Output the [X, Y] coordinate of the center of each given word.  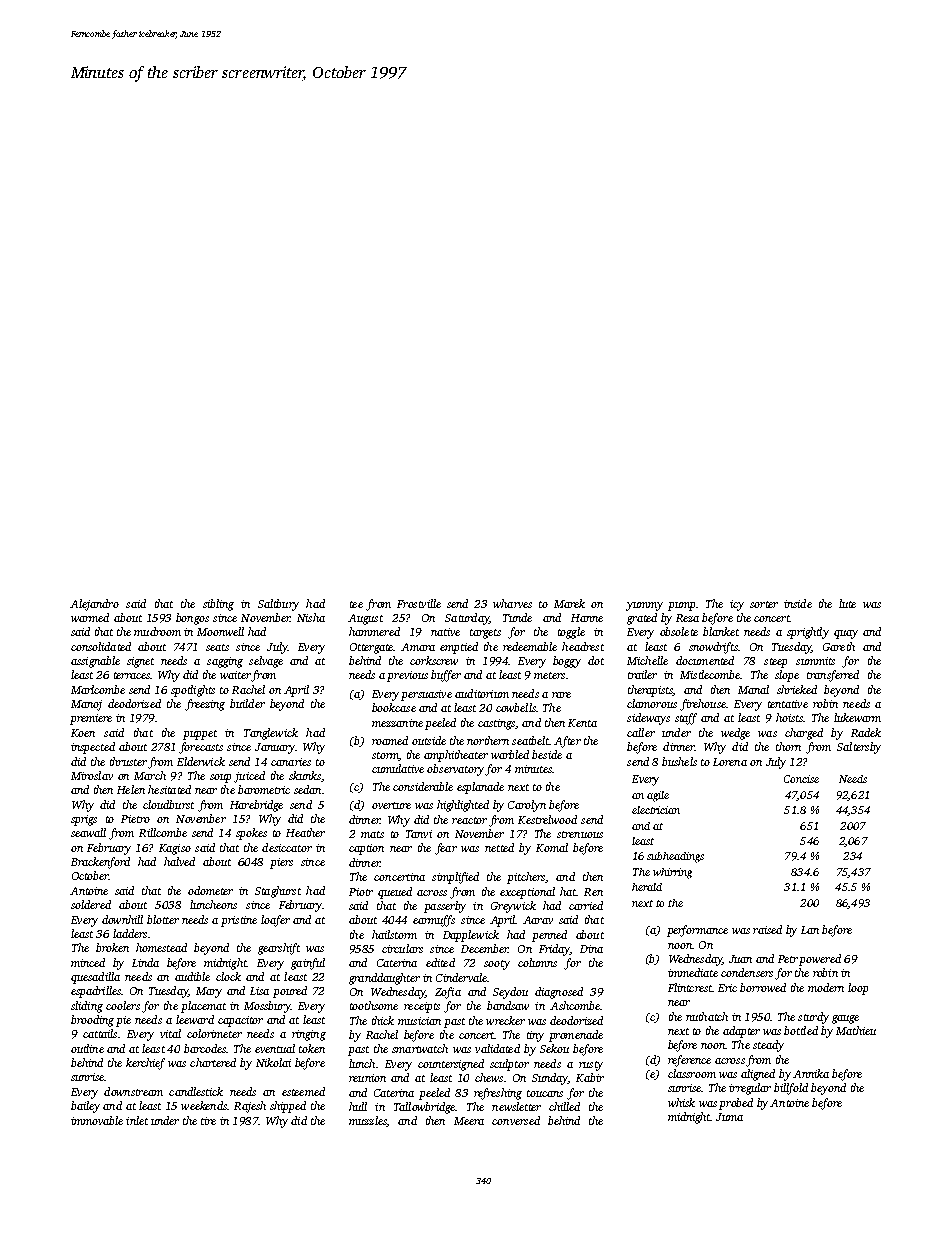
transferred [833, 676]
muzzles [368, 1121]
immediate [693, 972]
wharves [512, 603]
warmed [90, 617]
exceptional [527, 893]
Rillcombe [163, 832]
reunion [367, 1078]
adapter [741, 1032]
